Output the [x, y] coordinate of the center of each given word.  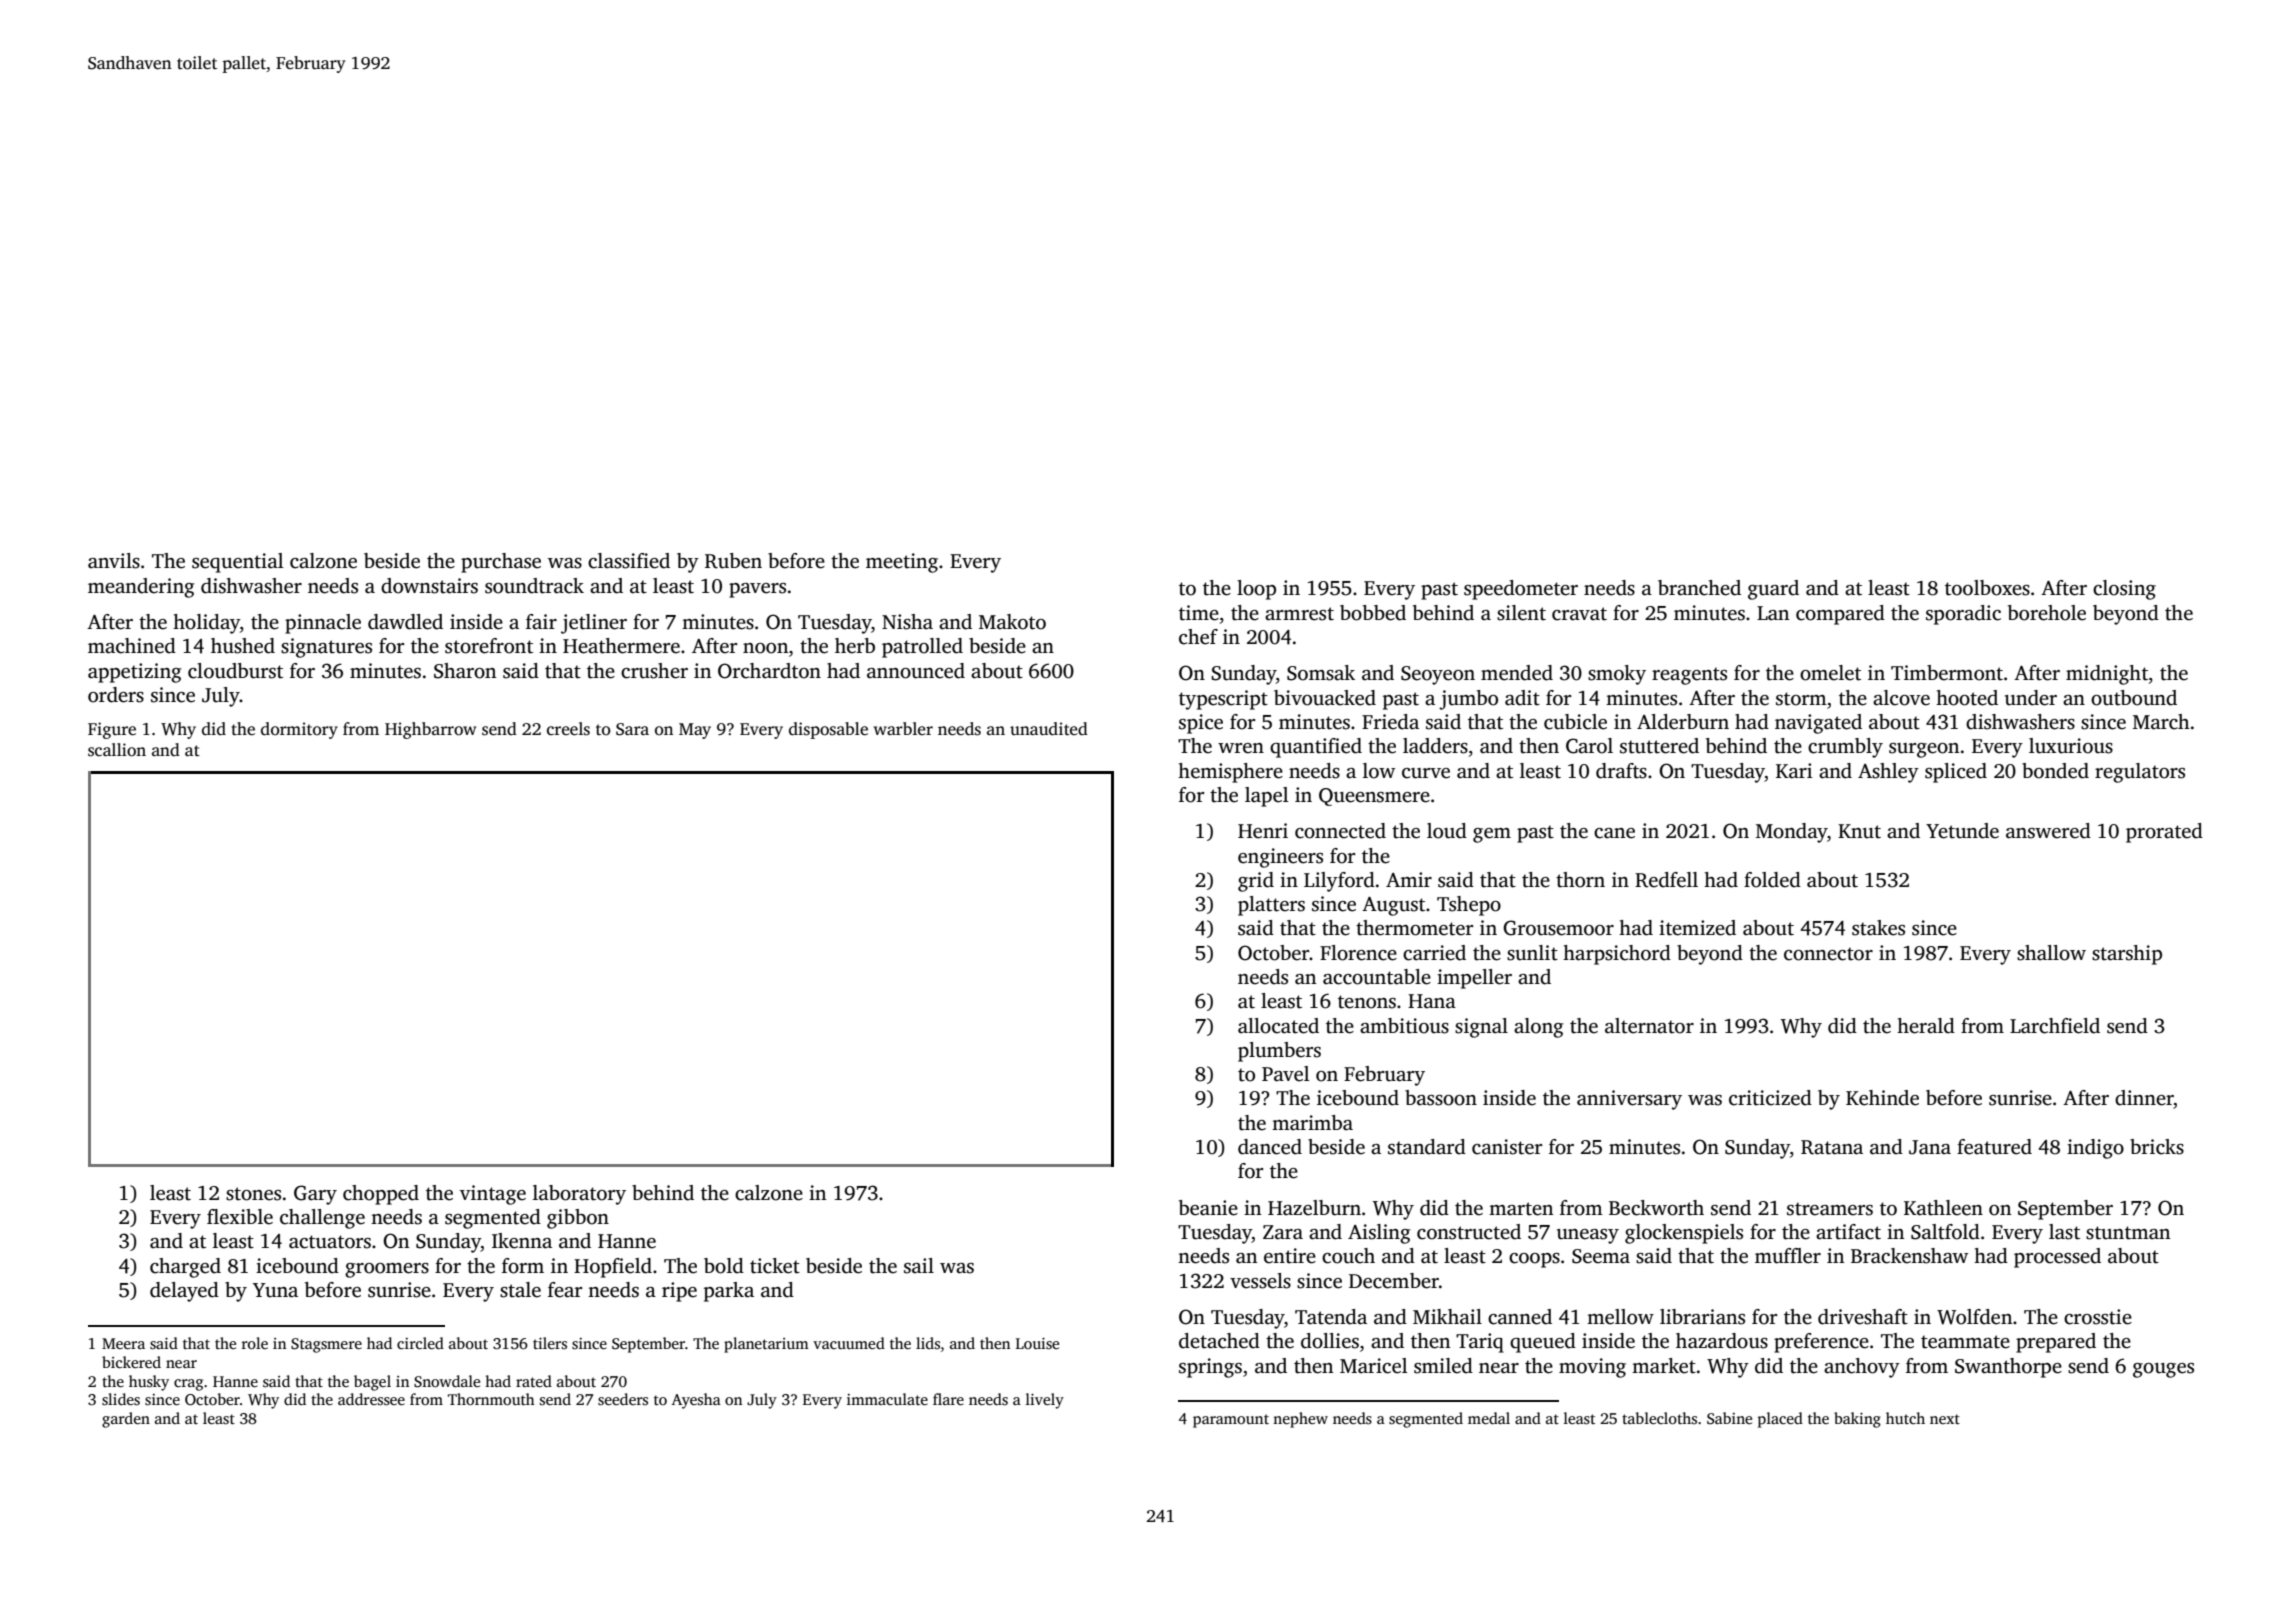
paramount [1231, 1421]
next [1945, 1419]
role [255, 1343]
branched [1699, 588]
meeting [902, 563]
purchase [501, 563]
